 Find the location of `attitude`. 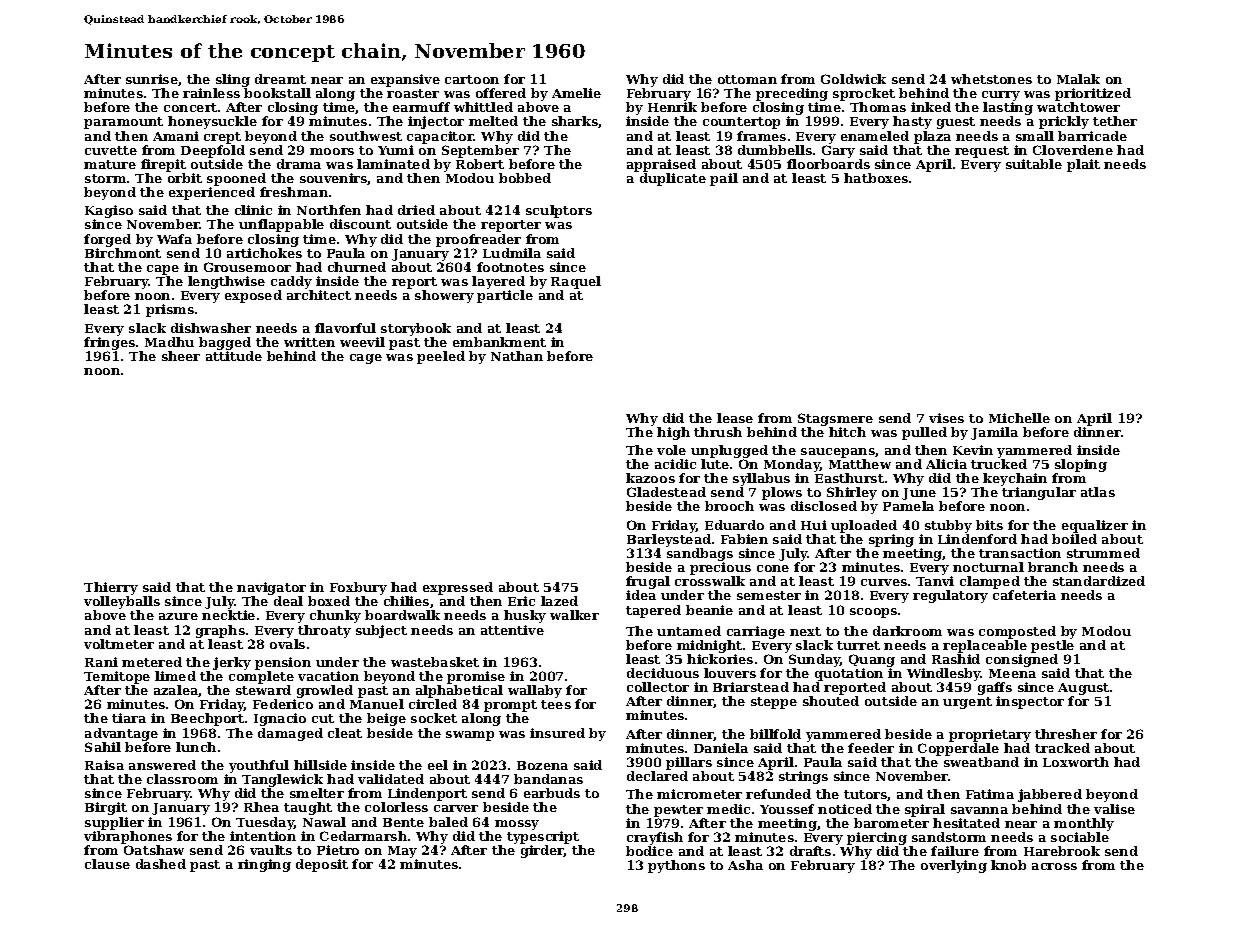

attitude is located at coordinates (234, 356).
